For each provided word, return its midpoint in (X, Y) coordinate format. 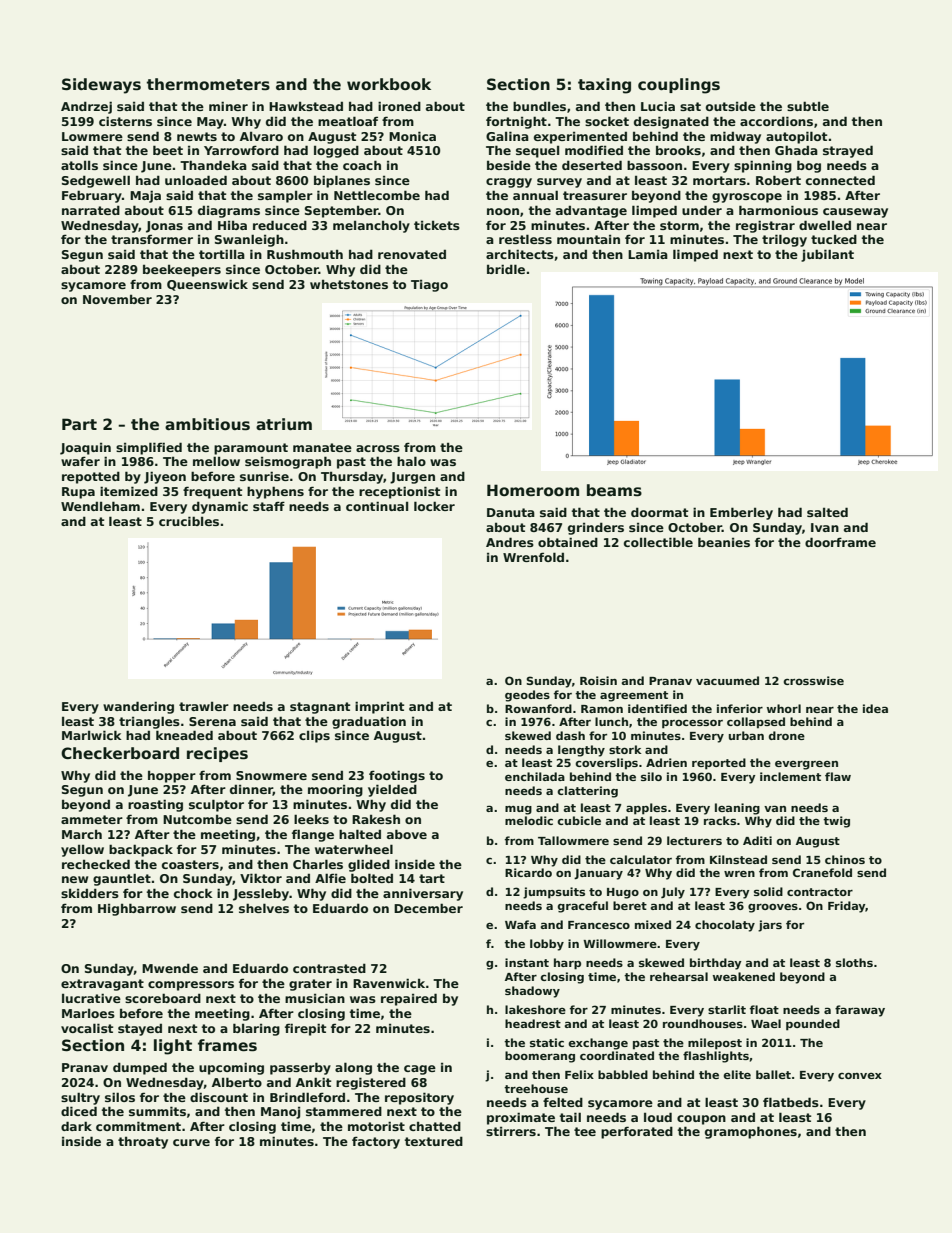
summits (157, 1111)
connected (840, 180)
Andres (510, 542)
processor (692, 724)
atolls (79, 165)
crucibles (189, 521)
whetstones (349, 284)
